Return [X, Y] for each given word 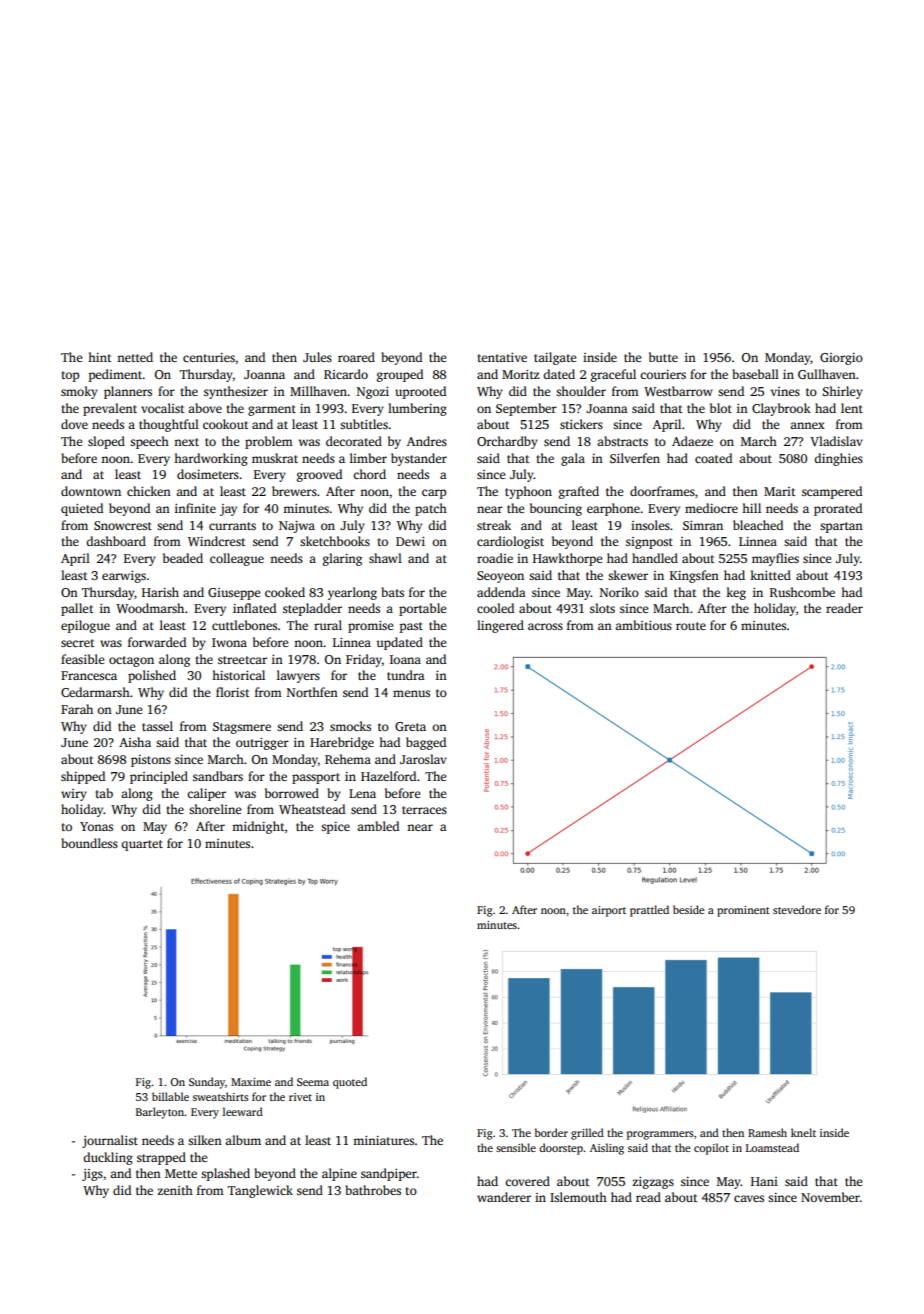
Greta [410, 726]
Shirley [842, 392]
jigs [92, 1175]
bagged [426, 743]
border [551, 1132]
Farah [77, 709]
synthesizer [236, 392]
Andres [427, 441]
